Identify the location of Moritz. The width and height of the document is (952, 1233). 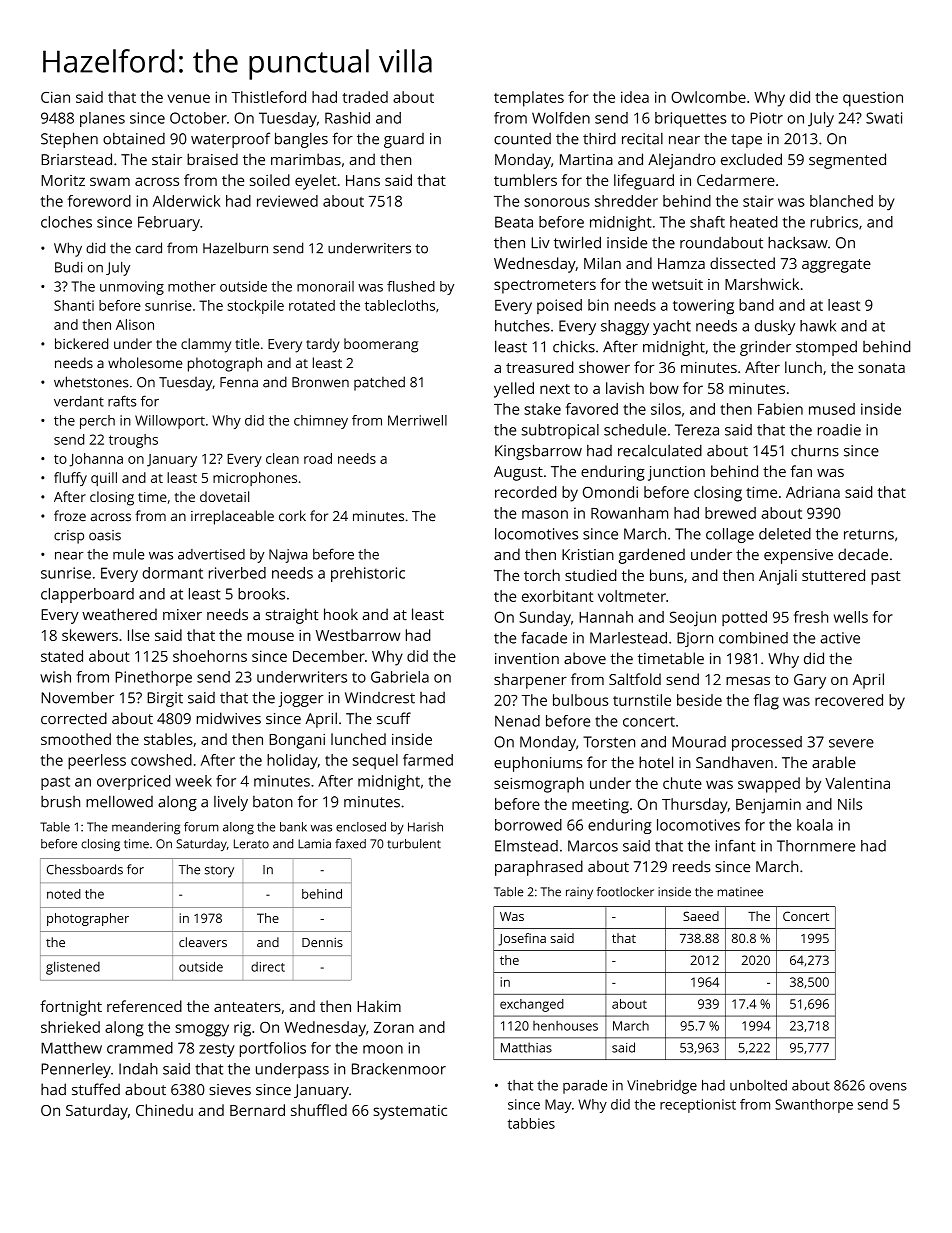
(63, 180).
